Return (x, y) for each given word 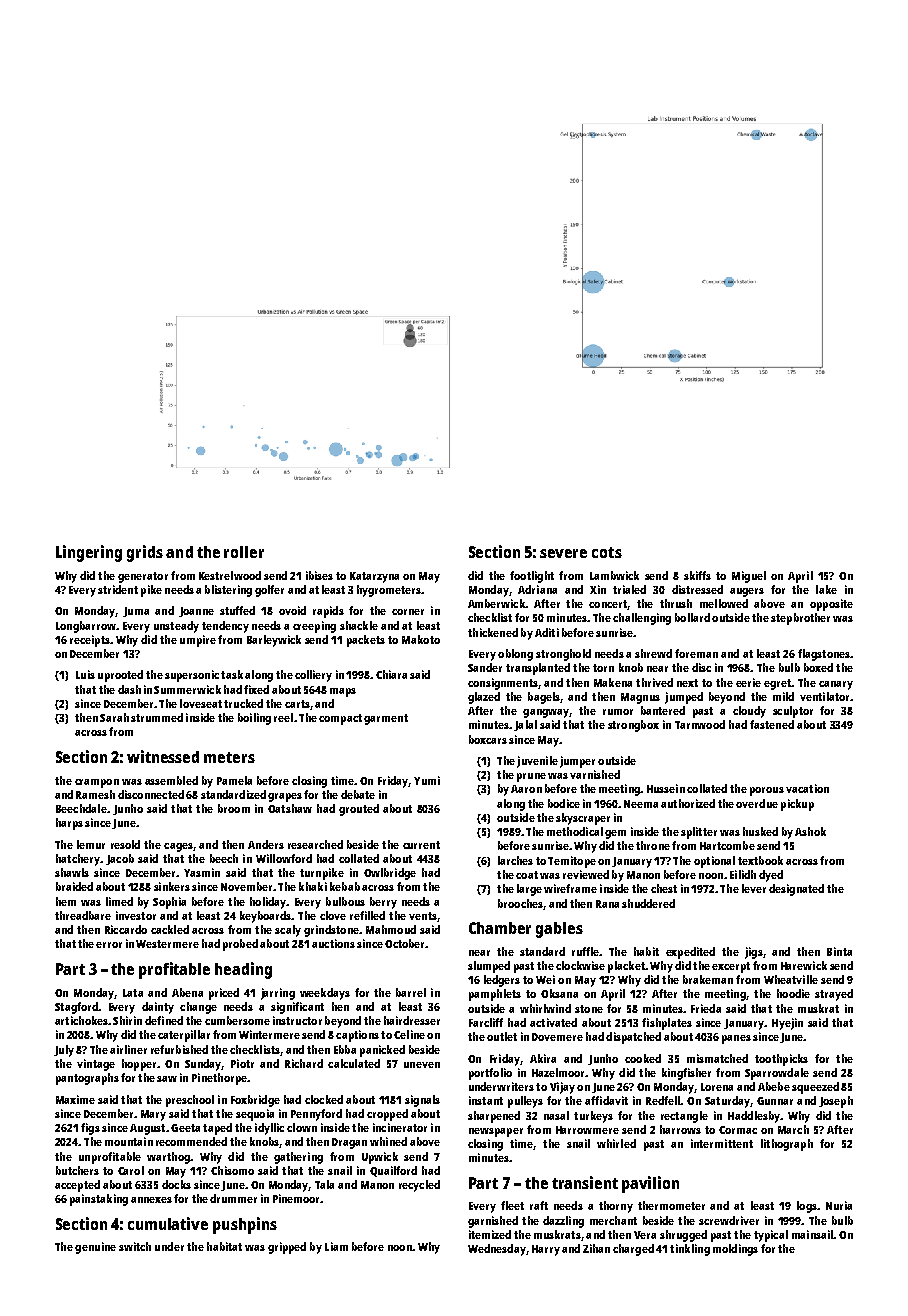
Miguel (749, 577)
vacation (807, 788)
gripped (287, 1248)
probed (240, 945)
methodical (575, 831)
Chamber (500, 928)
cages (178, 847)
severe (563, 553)
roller (244, 552)
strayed (834, 995)
